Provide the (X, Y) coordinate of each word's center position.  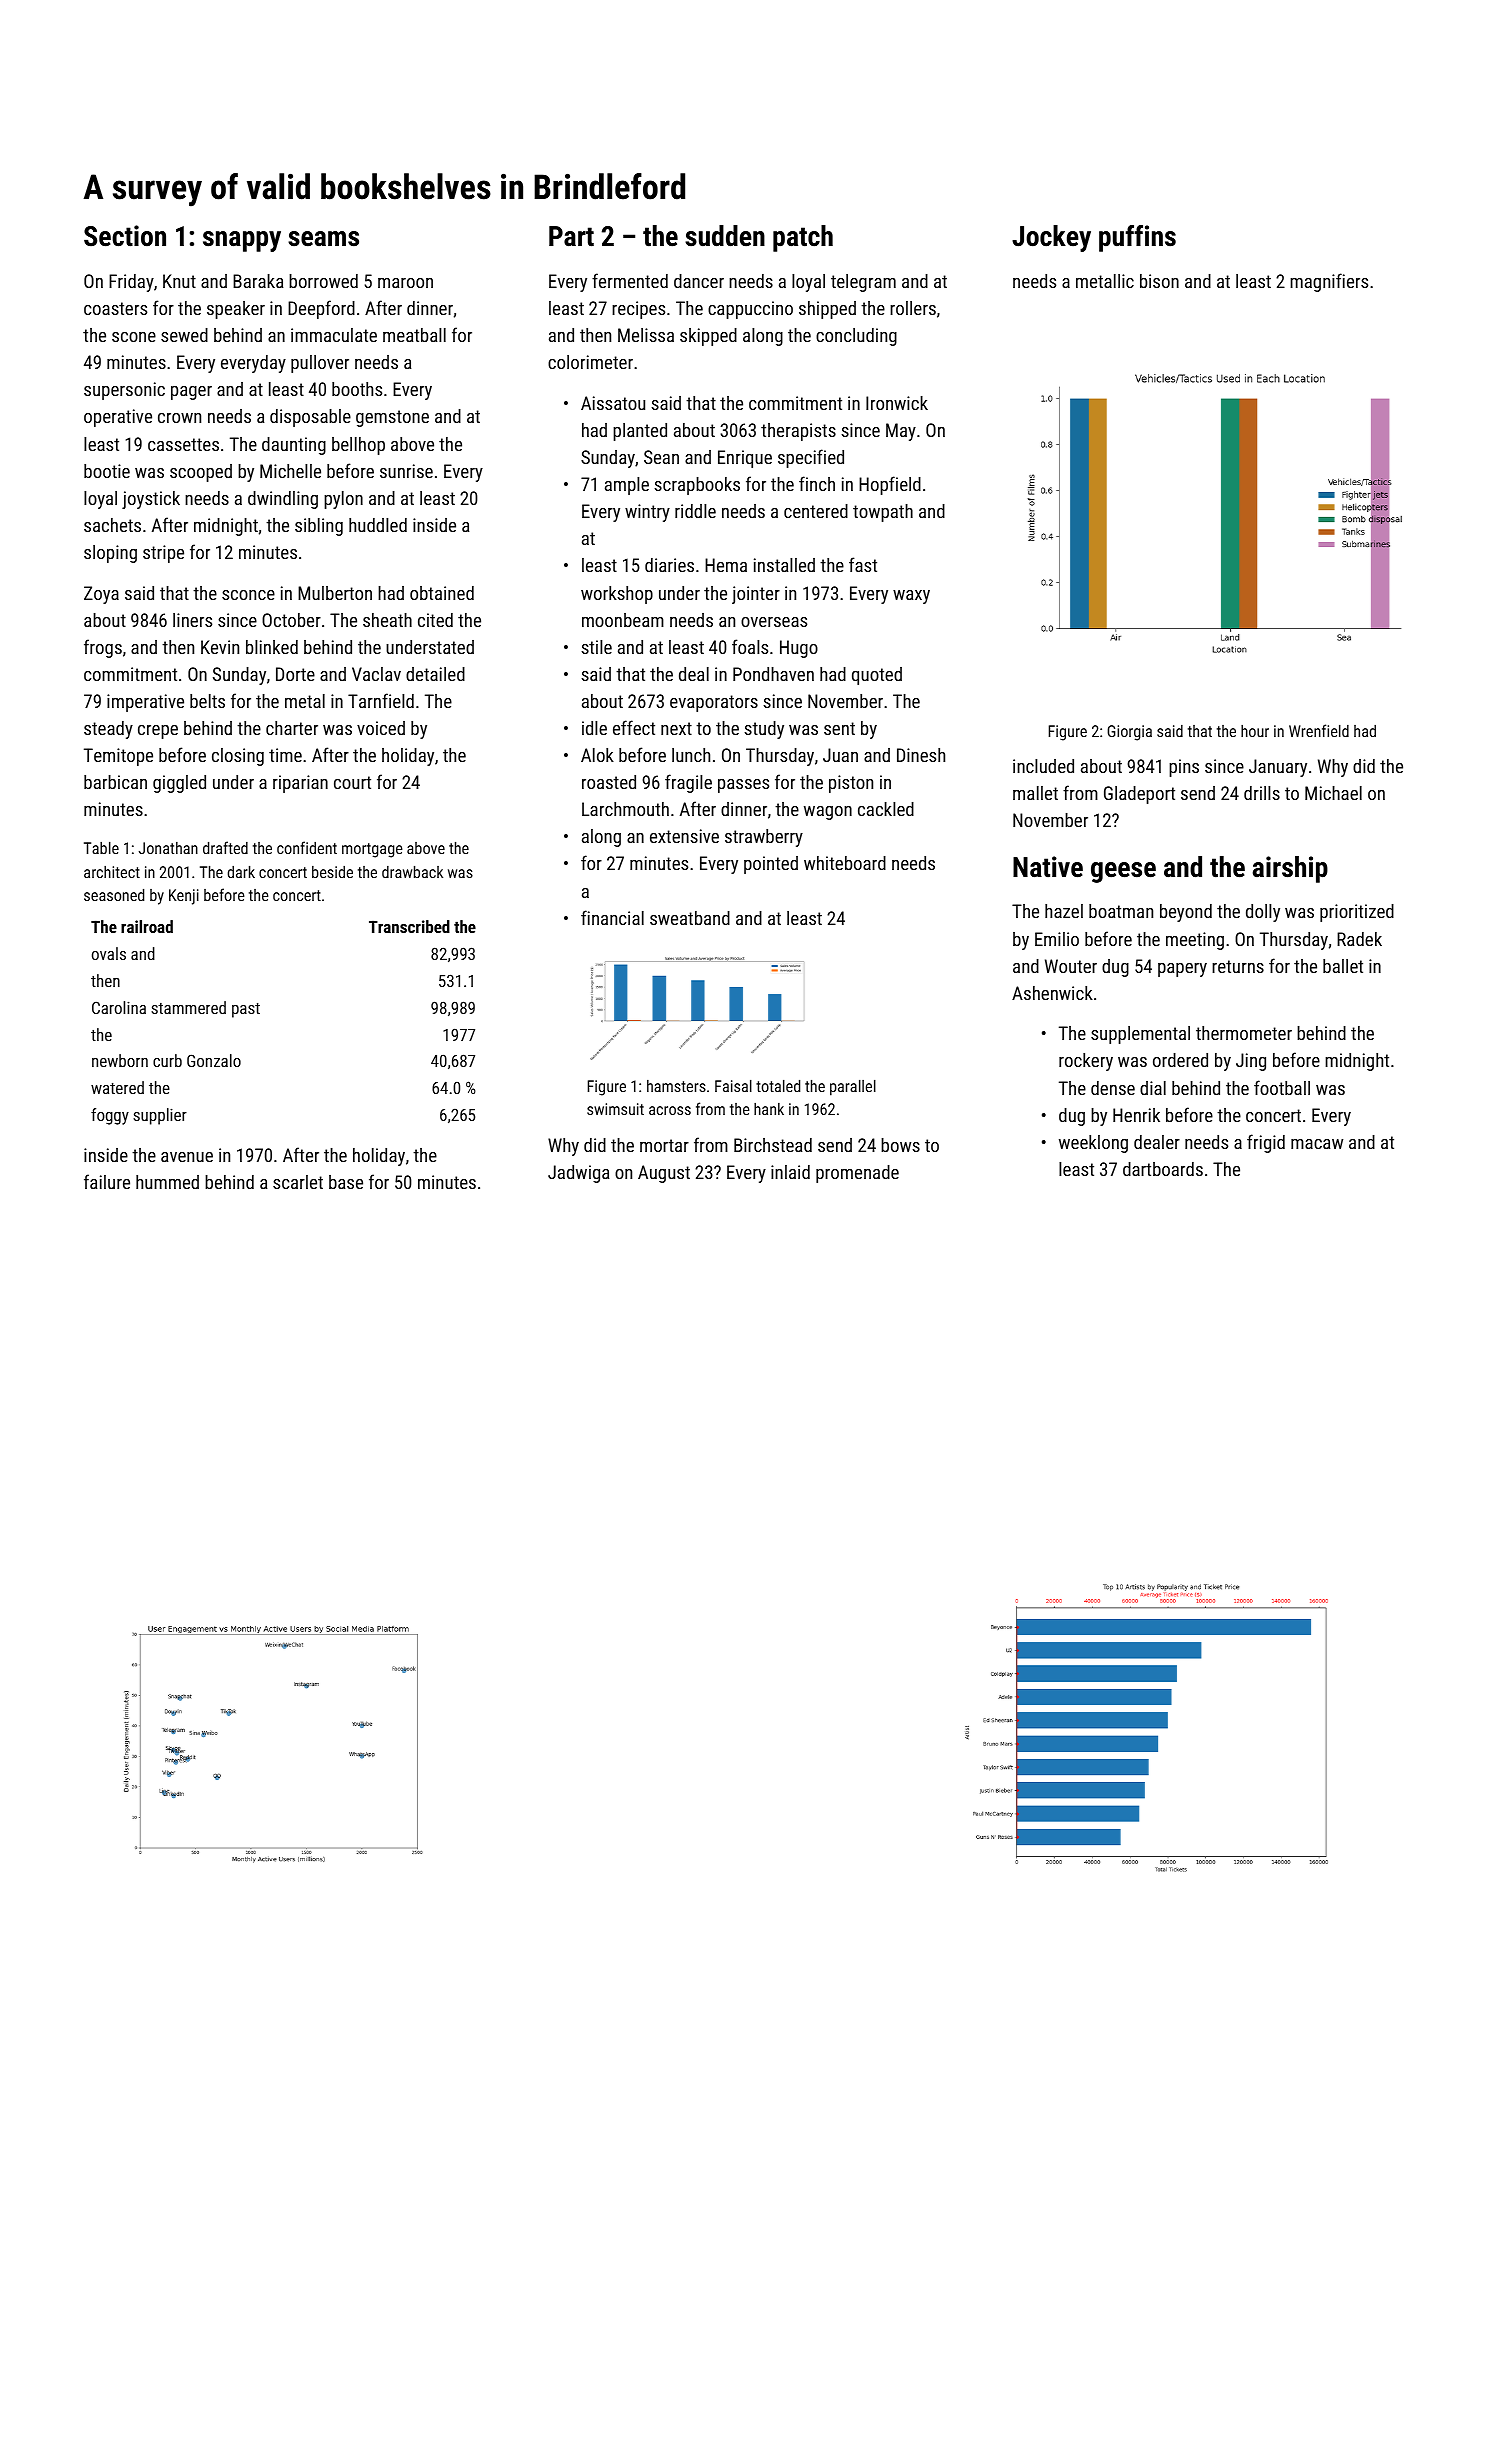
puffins (1137, 238)
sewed (184, 335)
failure (107, 1181)
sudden (725, 236)
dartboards (1163, 1169)
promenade (857, 1174)
